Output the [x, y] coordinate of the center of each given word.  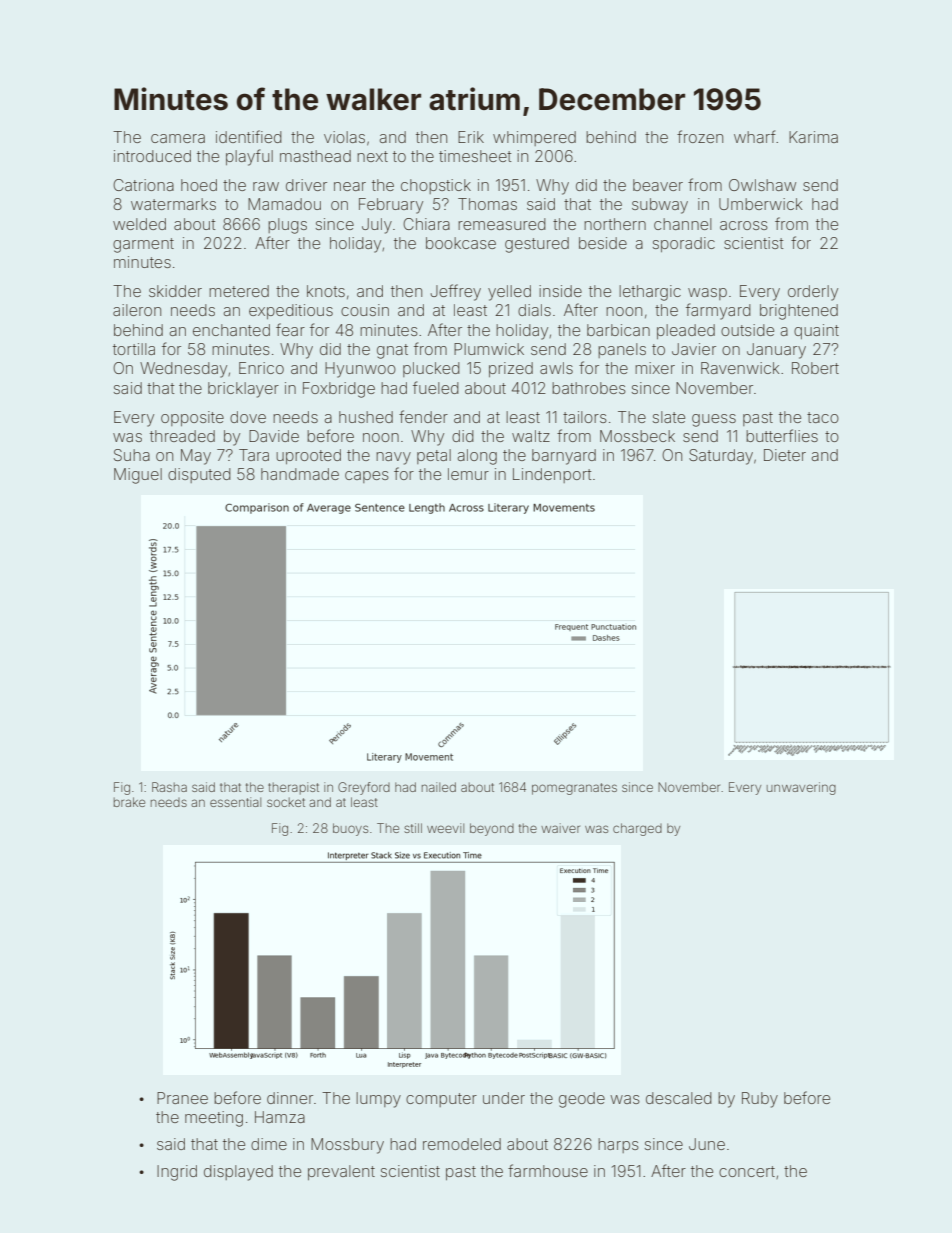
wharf [755, 136]
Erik [471, 137]
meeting [214, 1119]
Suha [132, 455]
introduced [152, 156]
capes [367, 477]
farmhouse [548, 1170]
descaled [679, 1098]
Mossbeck [637, 436]
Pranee [182, 1098]
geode [582, 1100]
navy [393, 458]
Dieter [785, 455]
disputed [199, 475]
